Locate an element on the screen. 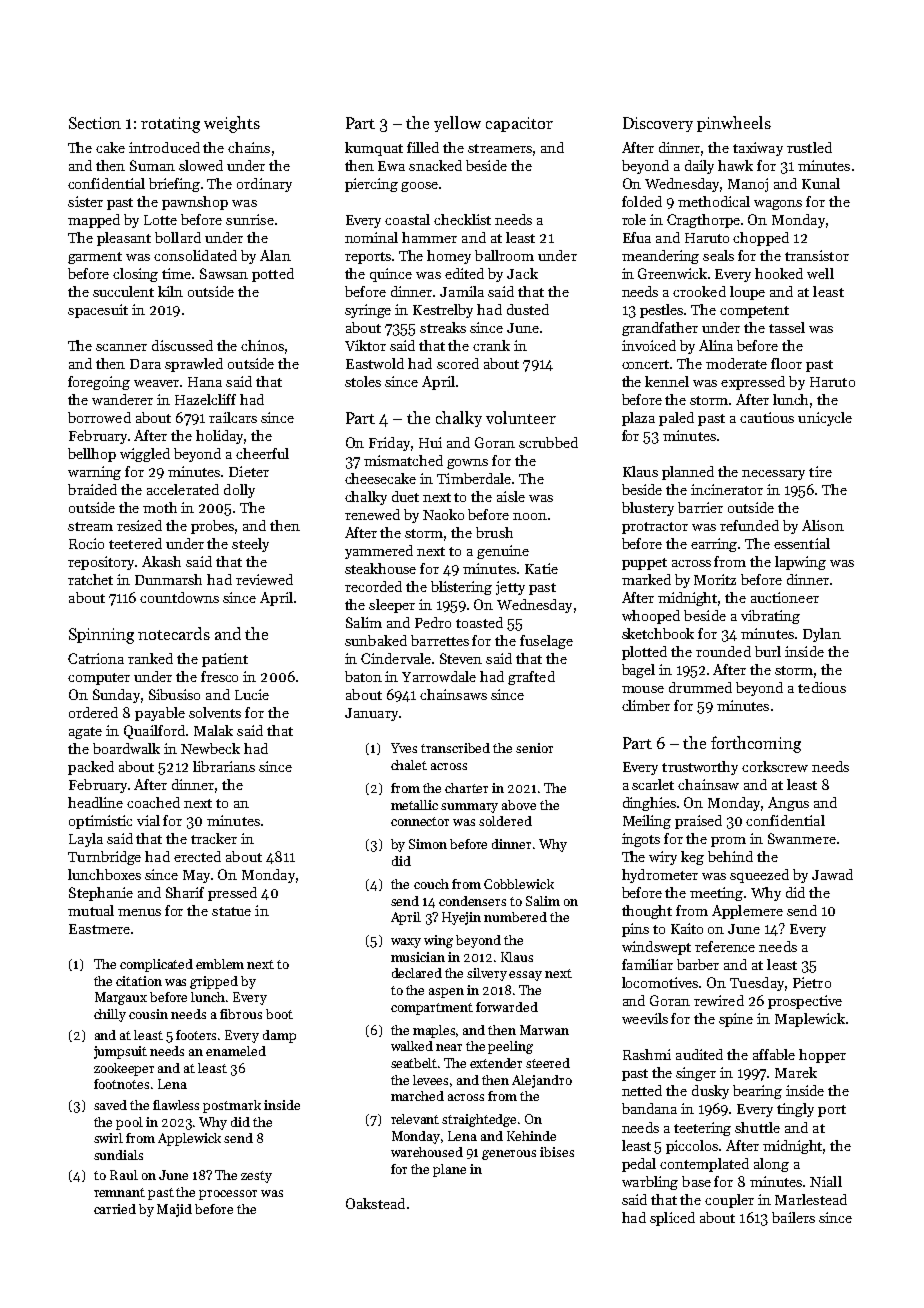  Eastmere is located at coordinates (99, 929).
